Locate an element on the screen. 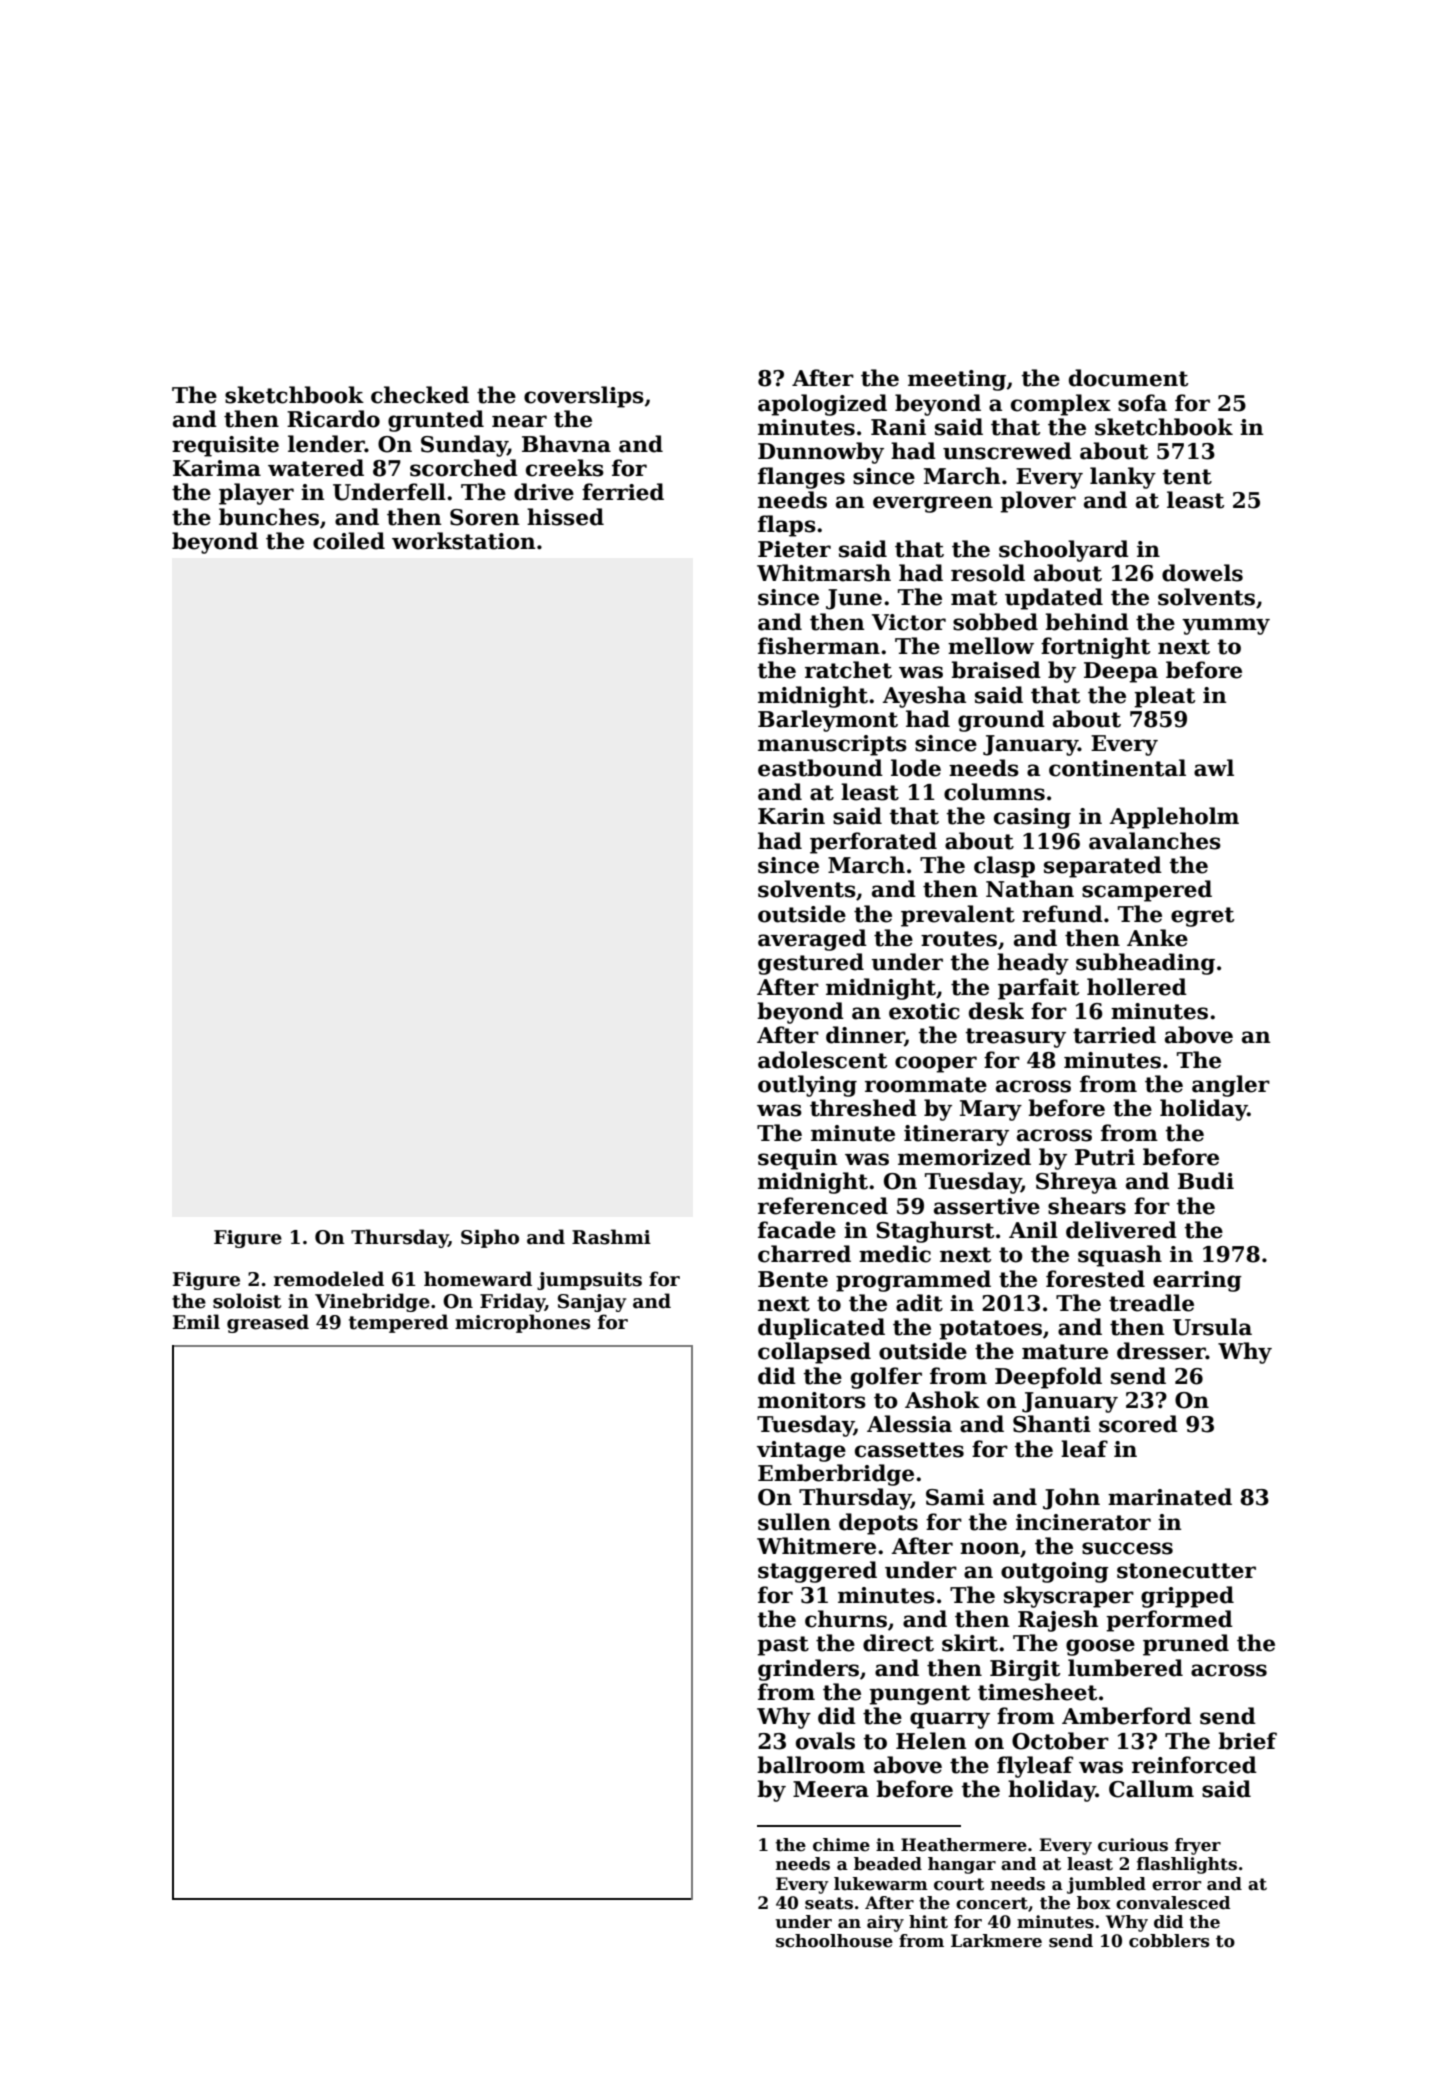 This screenshot has width=1450, height=2100. ballroom is located at coordinates (811, 1765).
